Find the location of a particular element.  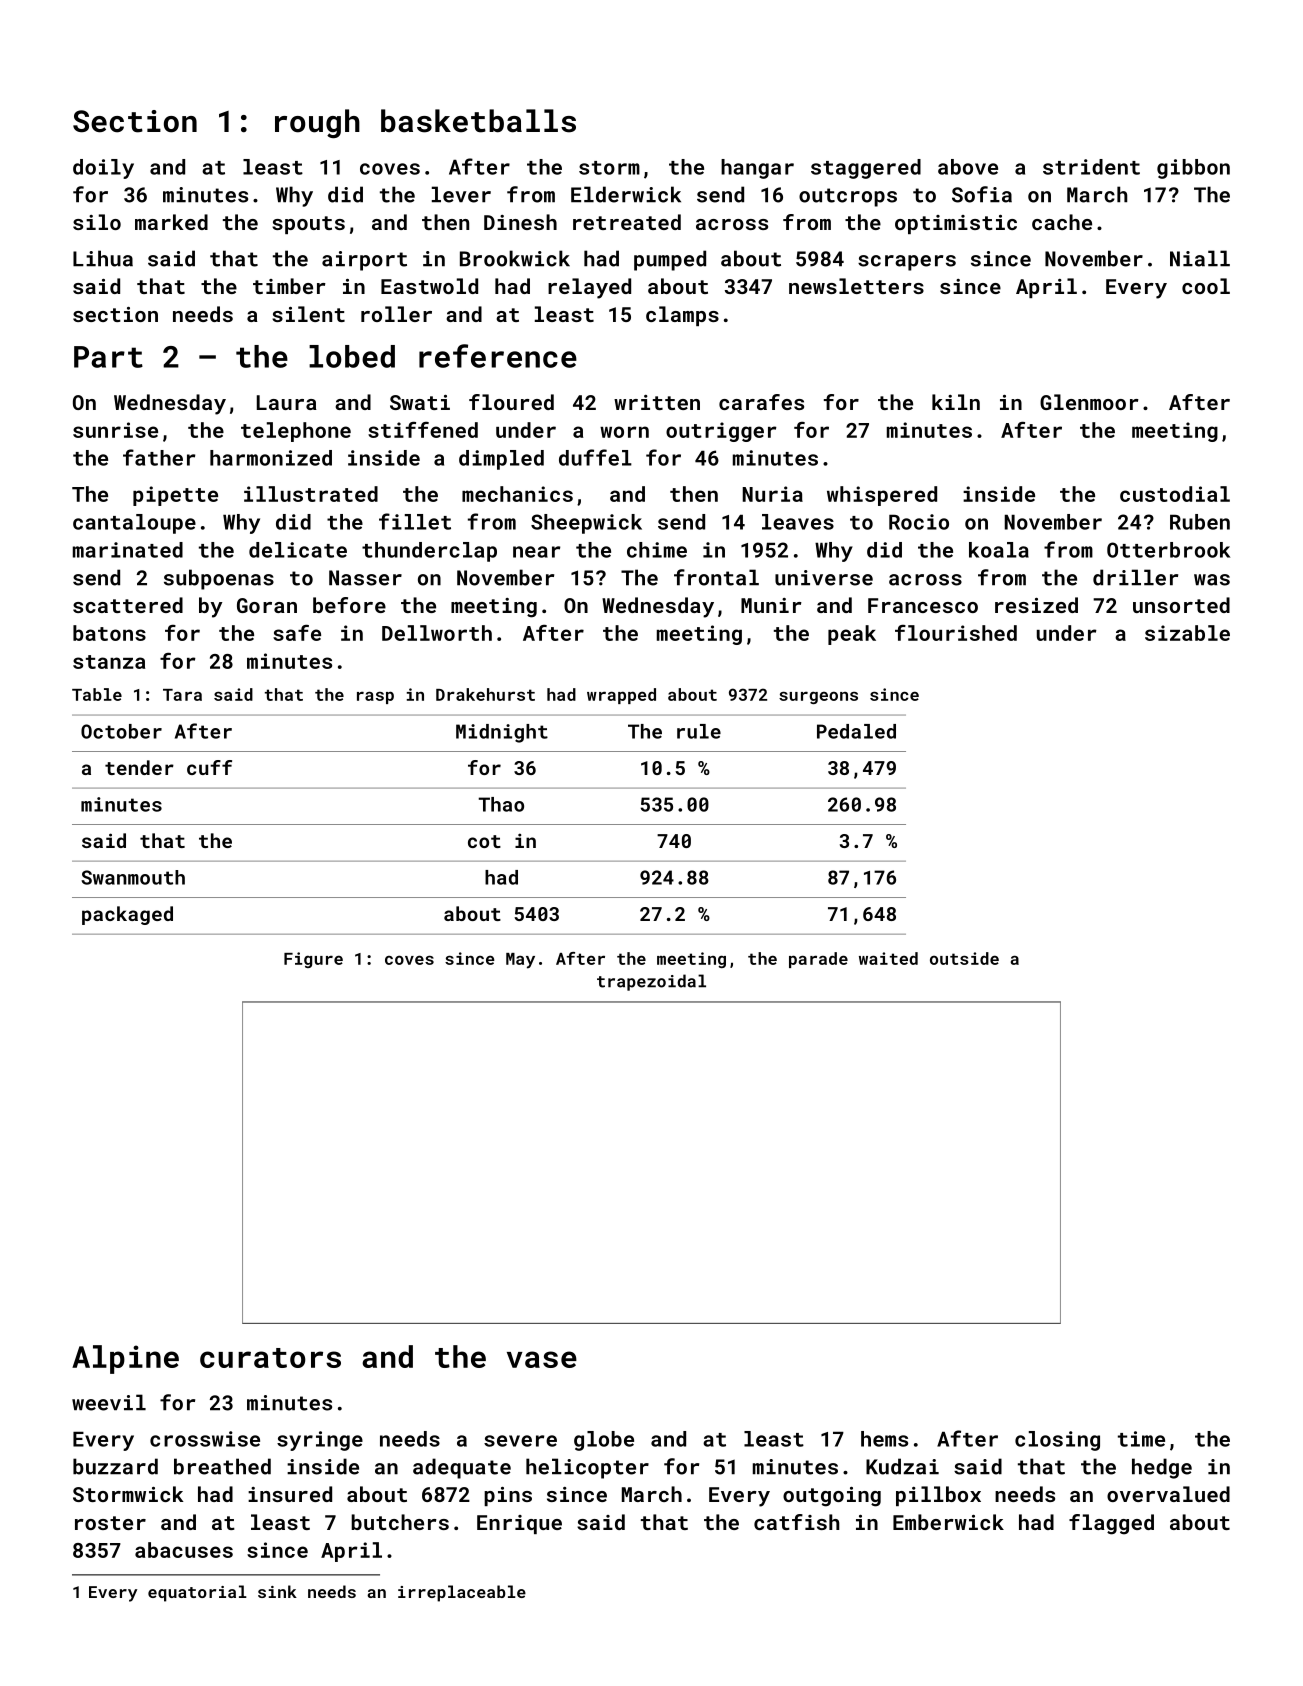

Pedaled is located at coordinates (856, 731).
